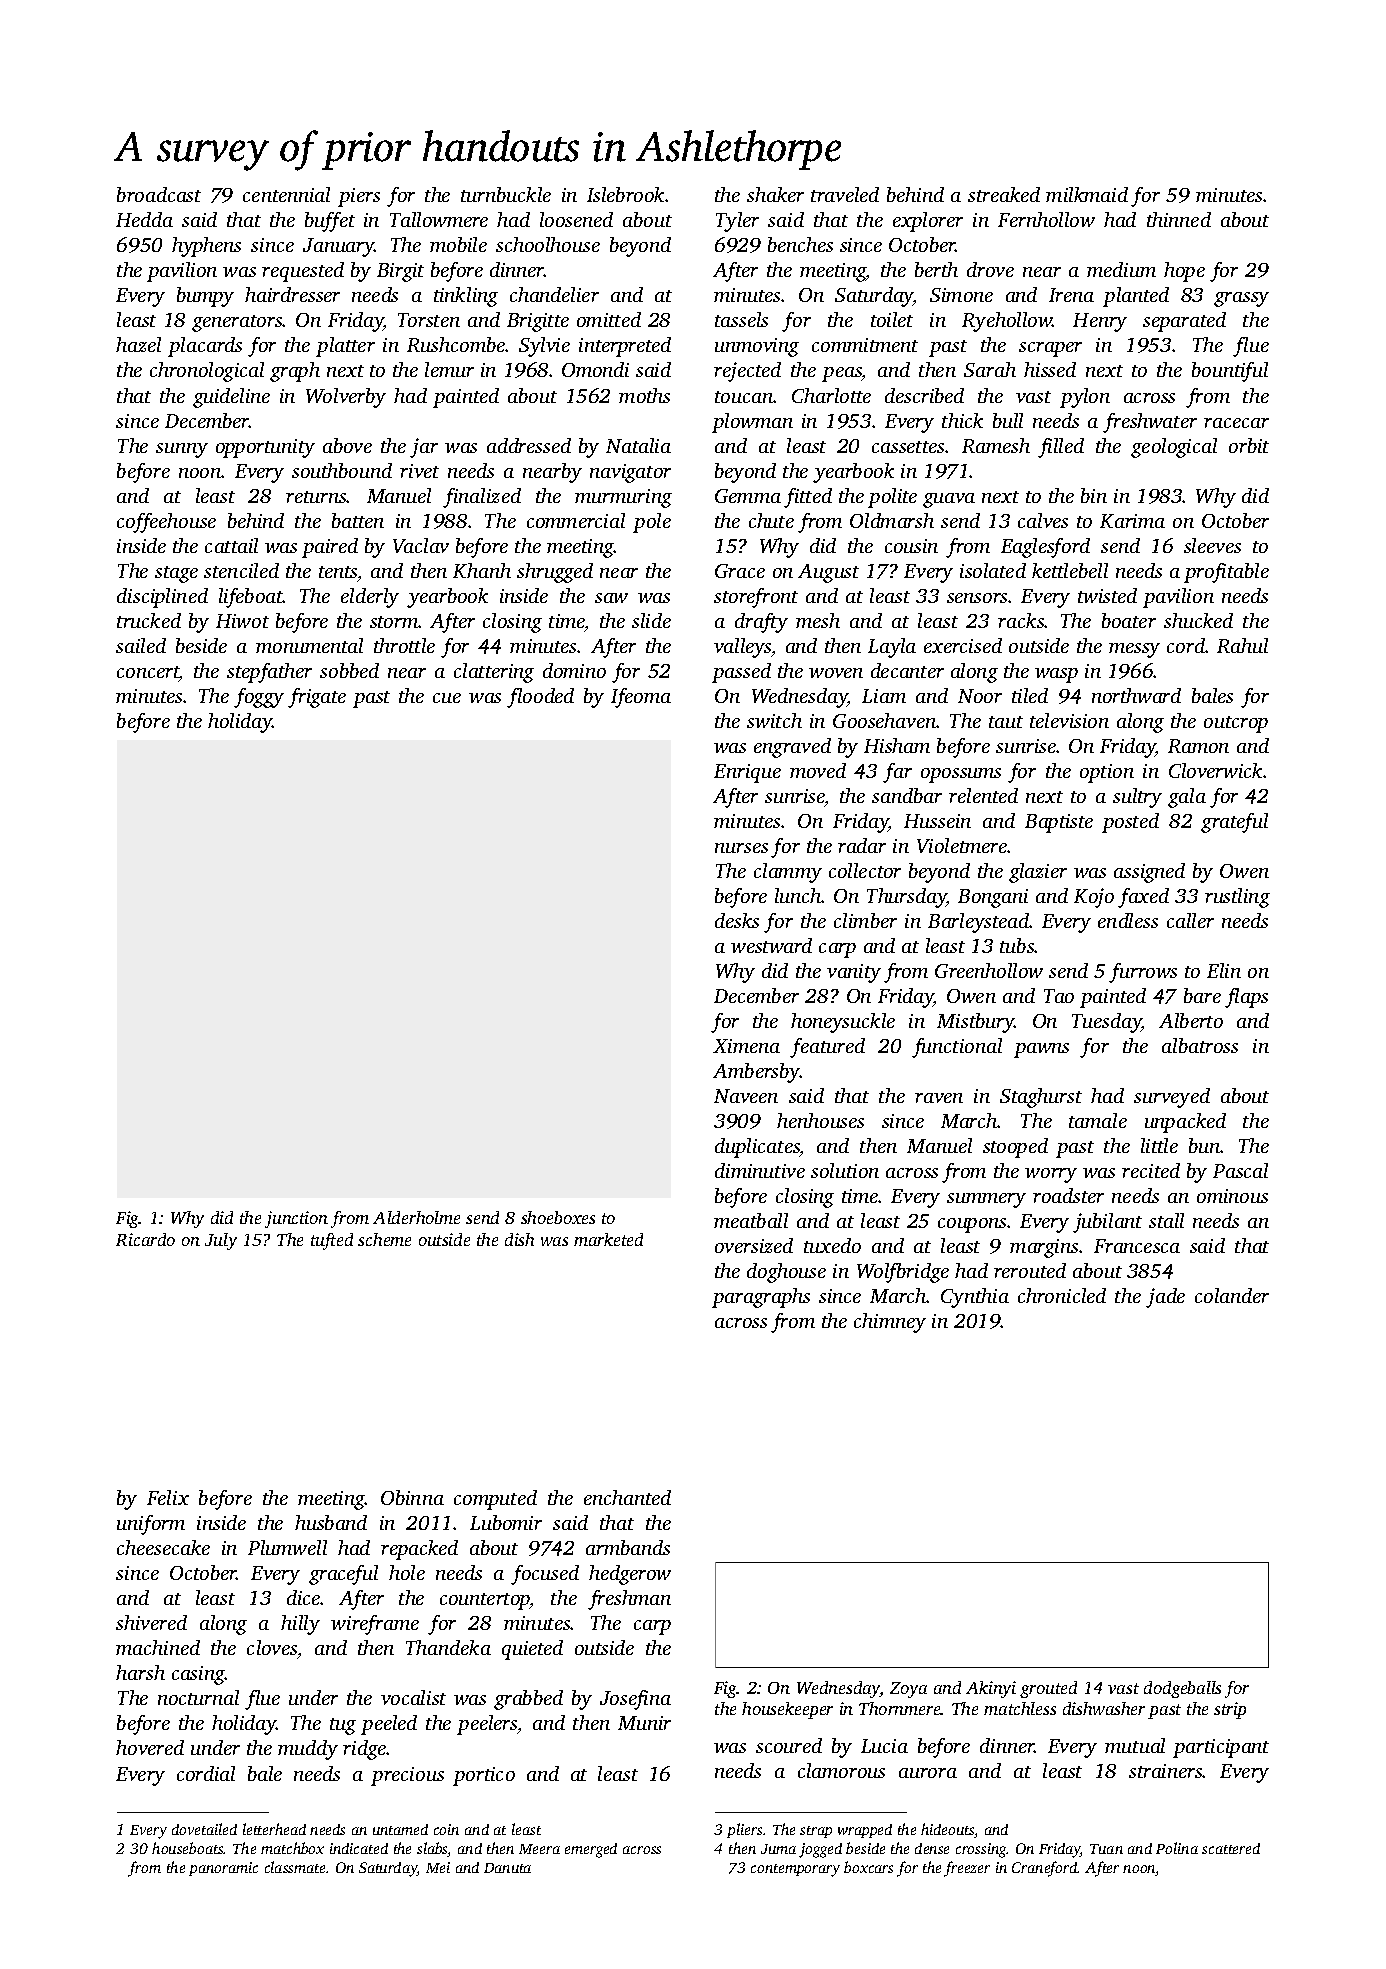 Image resolution: width=1386 pixels, height=1969 pixels. I want to click on nurses, so click(741, 848).
